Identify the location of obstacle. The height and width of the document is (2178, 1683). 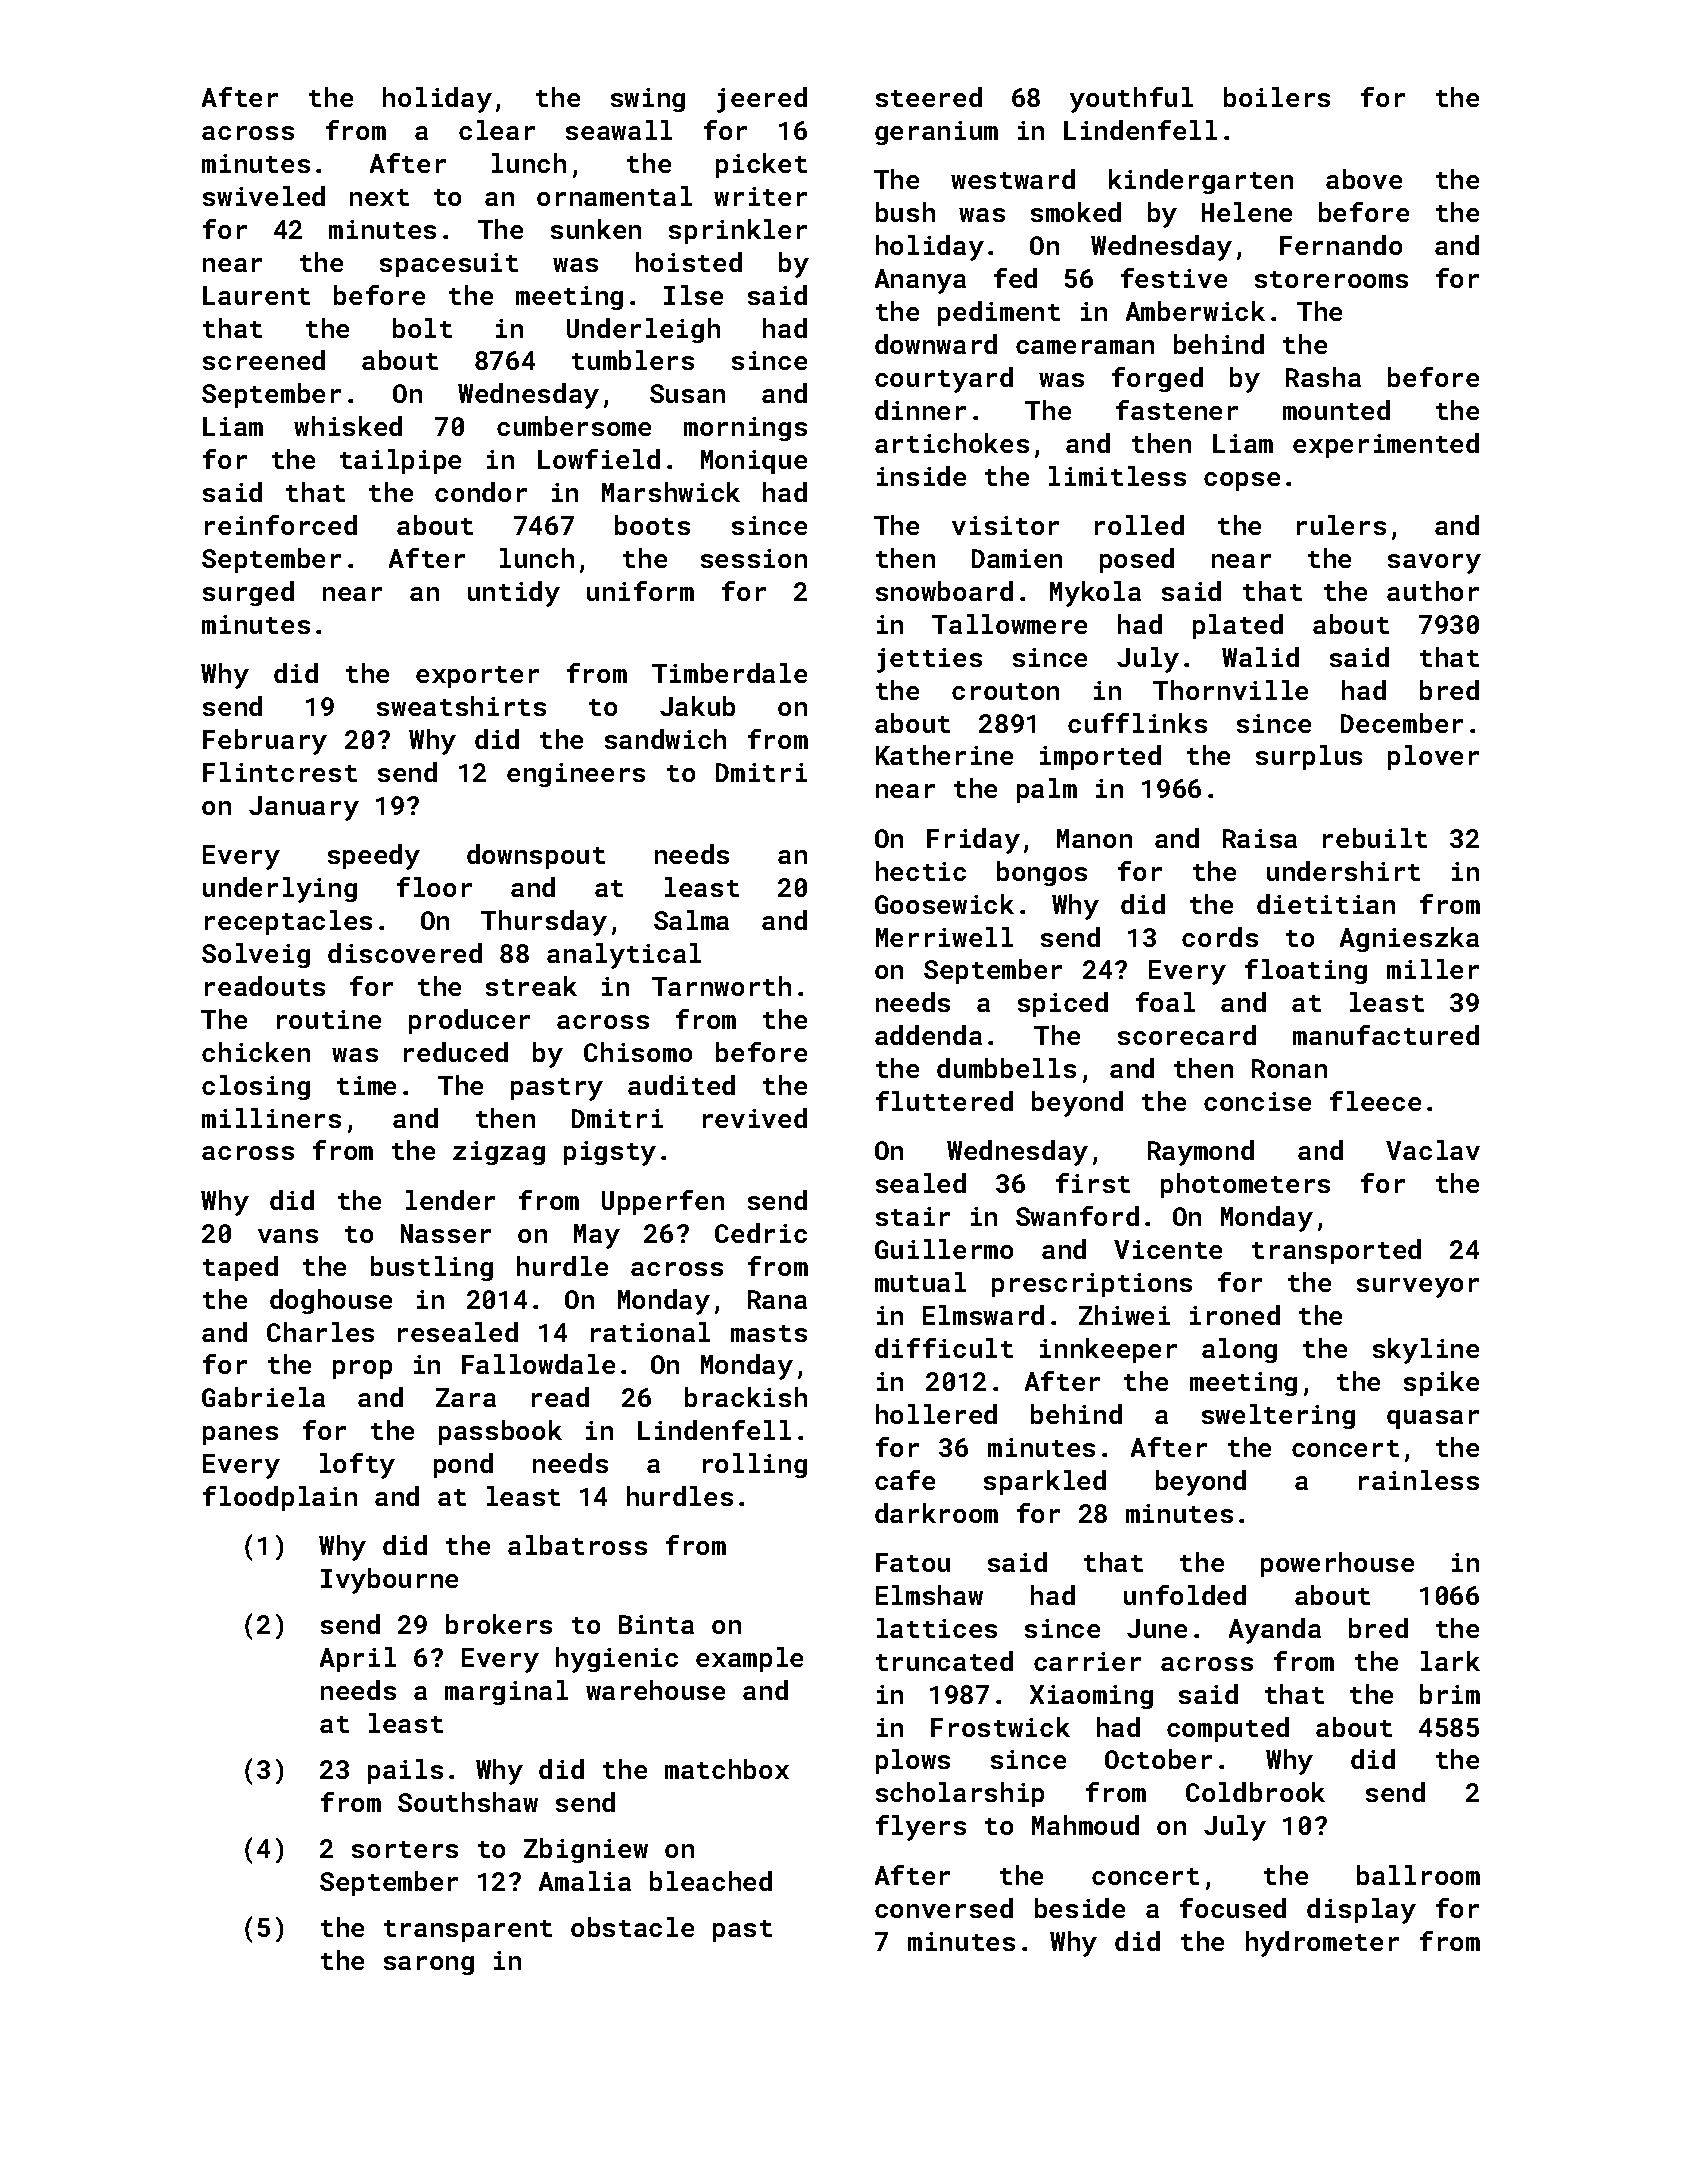
(632, 1927).
